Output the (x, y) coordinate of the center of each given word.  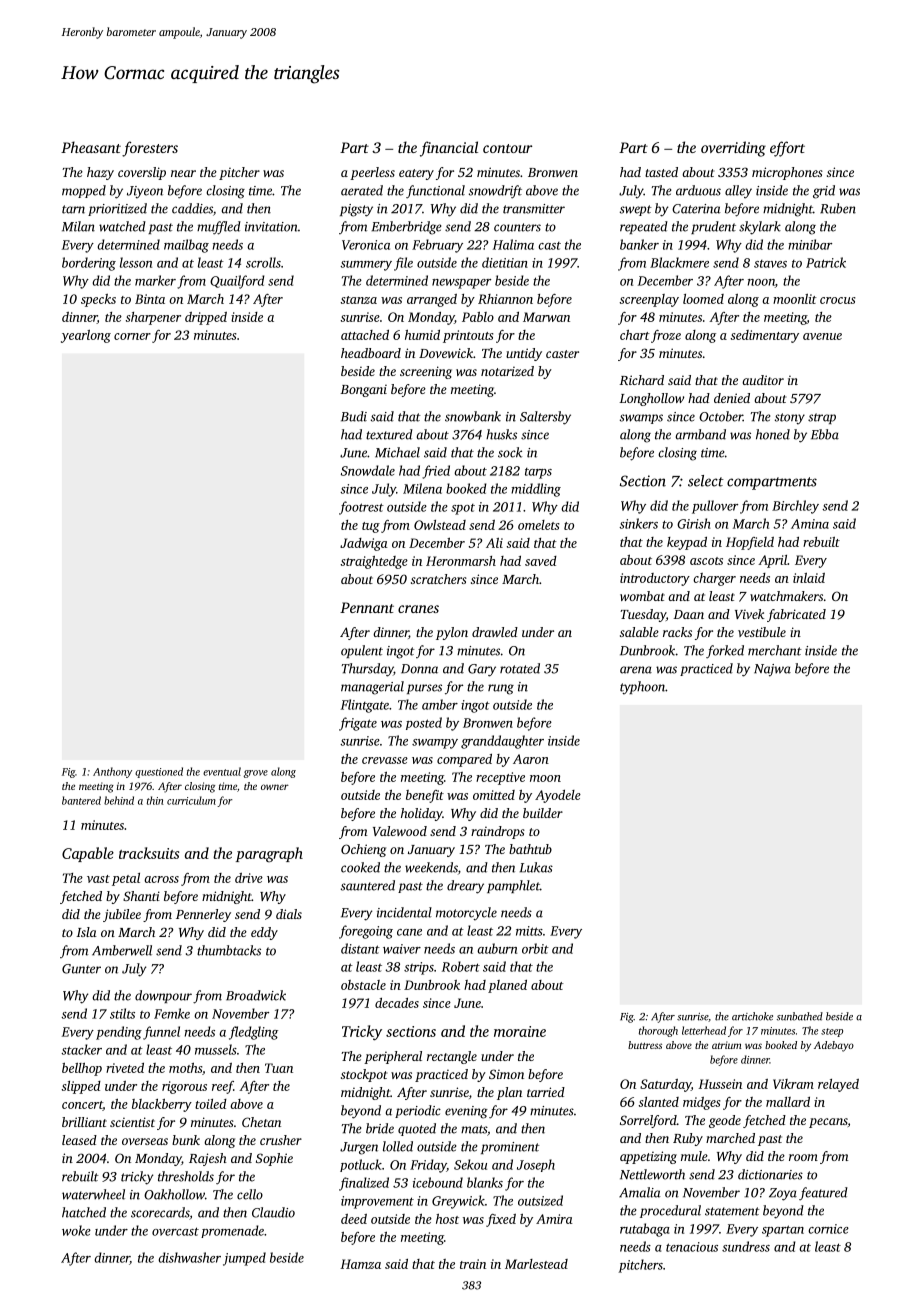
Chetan (261, 1122)
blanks (485, 1182)
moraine (520, 1031)
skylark (760, 228)
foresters (150, 149)
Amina (810, 524)
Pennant (367, 607)
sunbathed (800, 1016)
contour (507, 148)
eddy (264, 933)
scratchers (439, 579)
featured (823, 1194)
